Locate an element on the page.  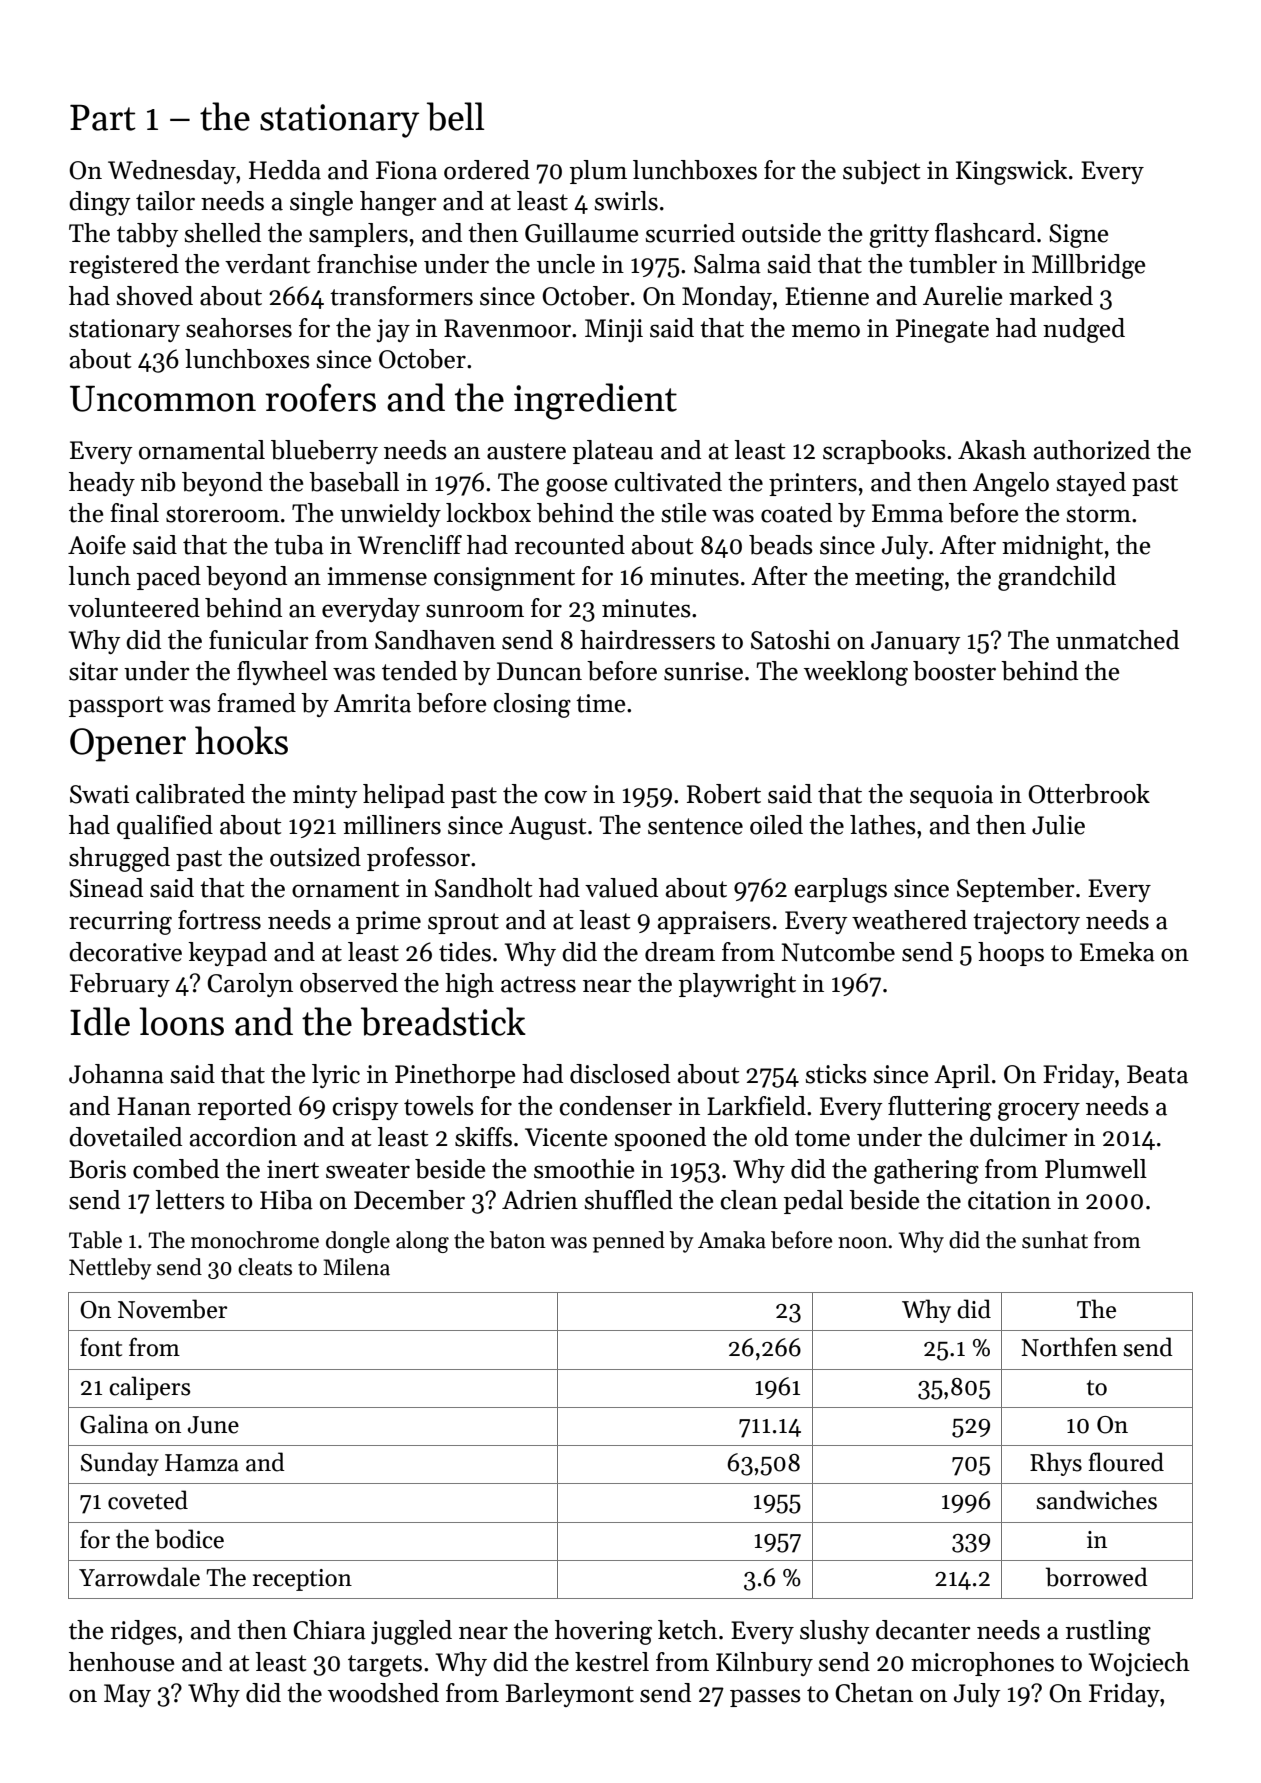
loons is located at coordinates (181, 1021).
